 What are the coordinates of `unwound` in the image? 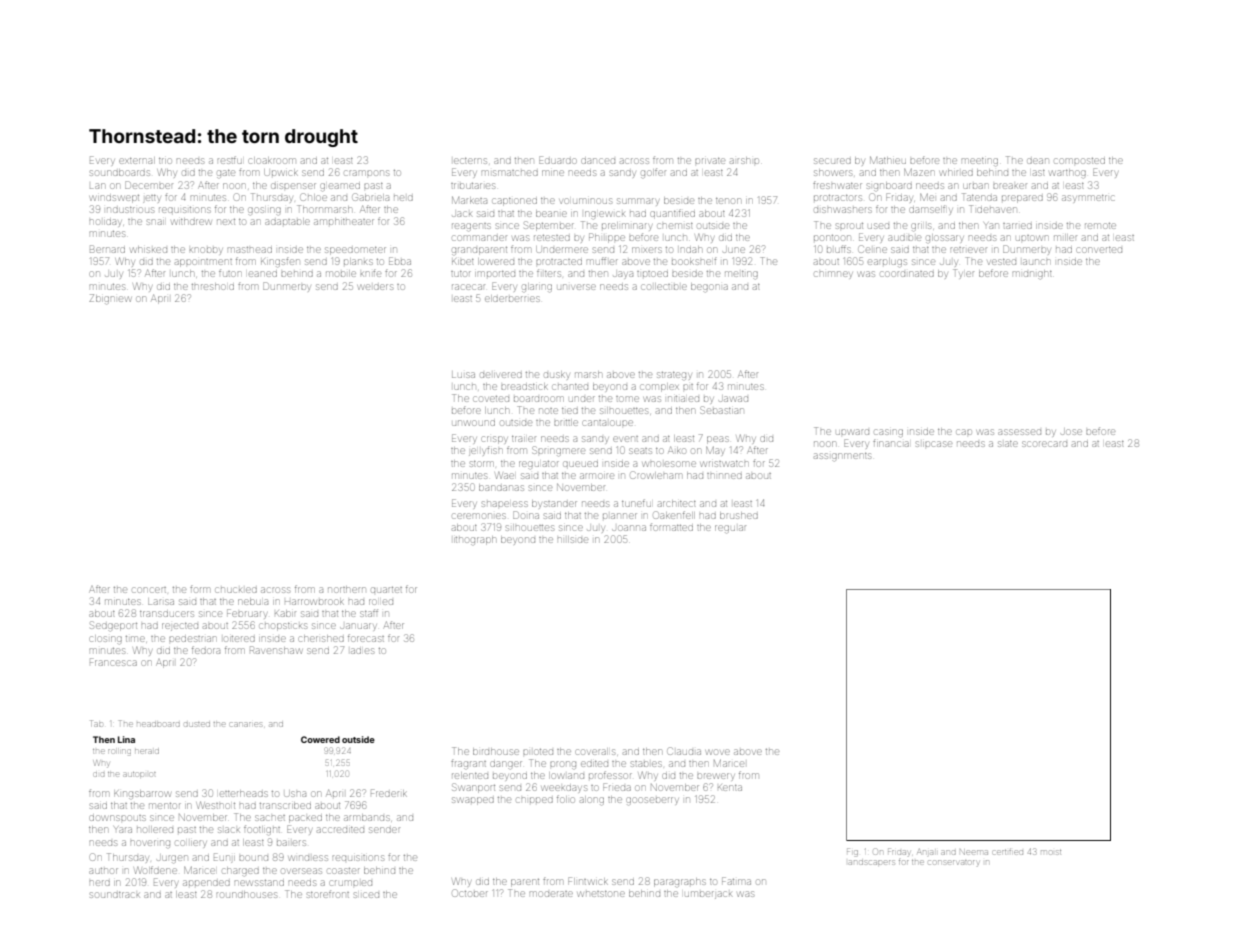 It's located at (474, 423).
